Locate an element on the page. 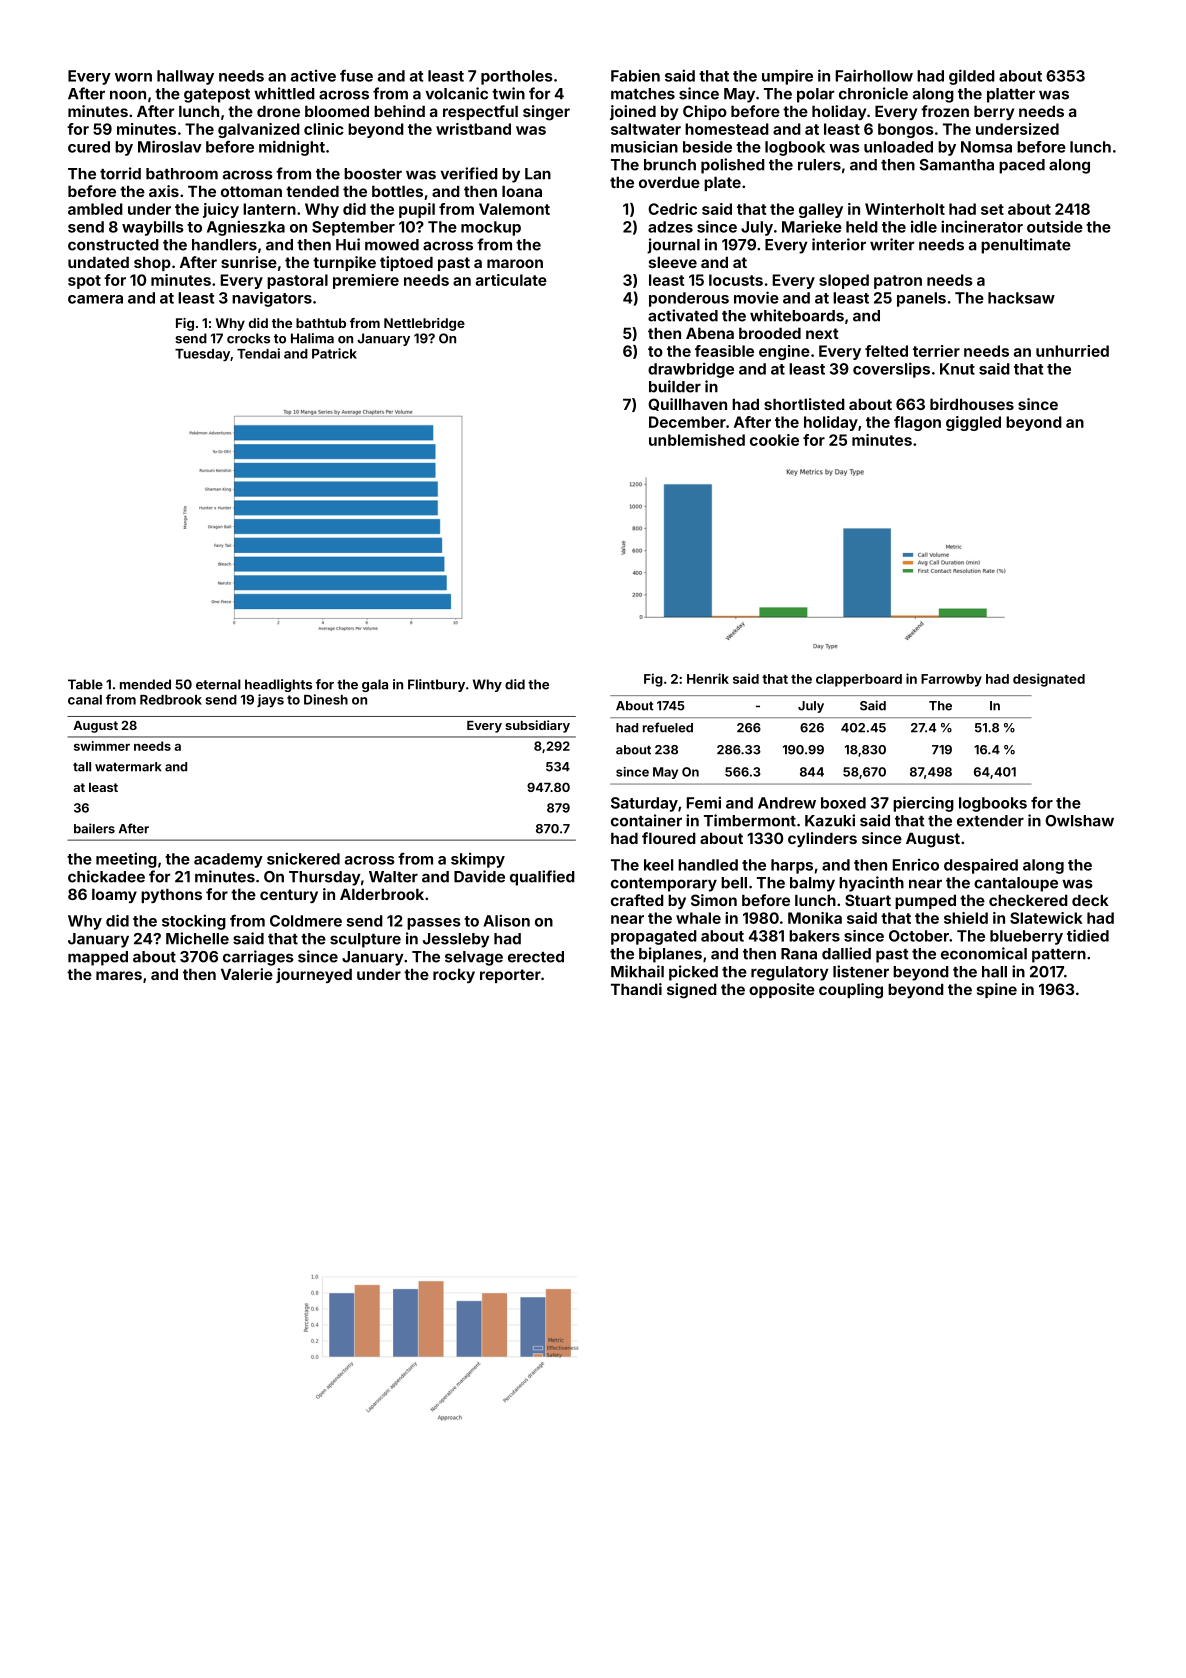  hacksaw is located at coordinates (1021, 298).
